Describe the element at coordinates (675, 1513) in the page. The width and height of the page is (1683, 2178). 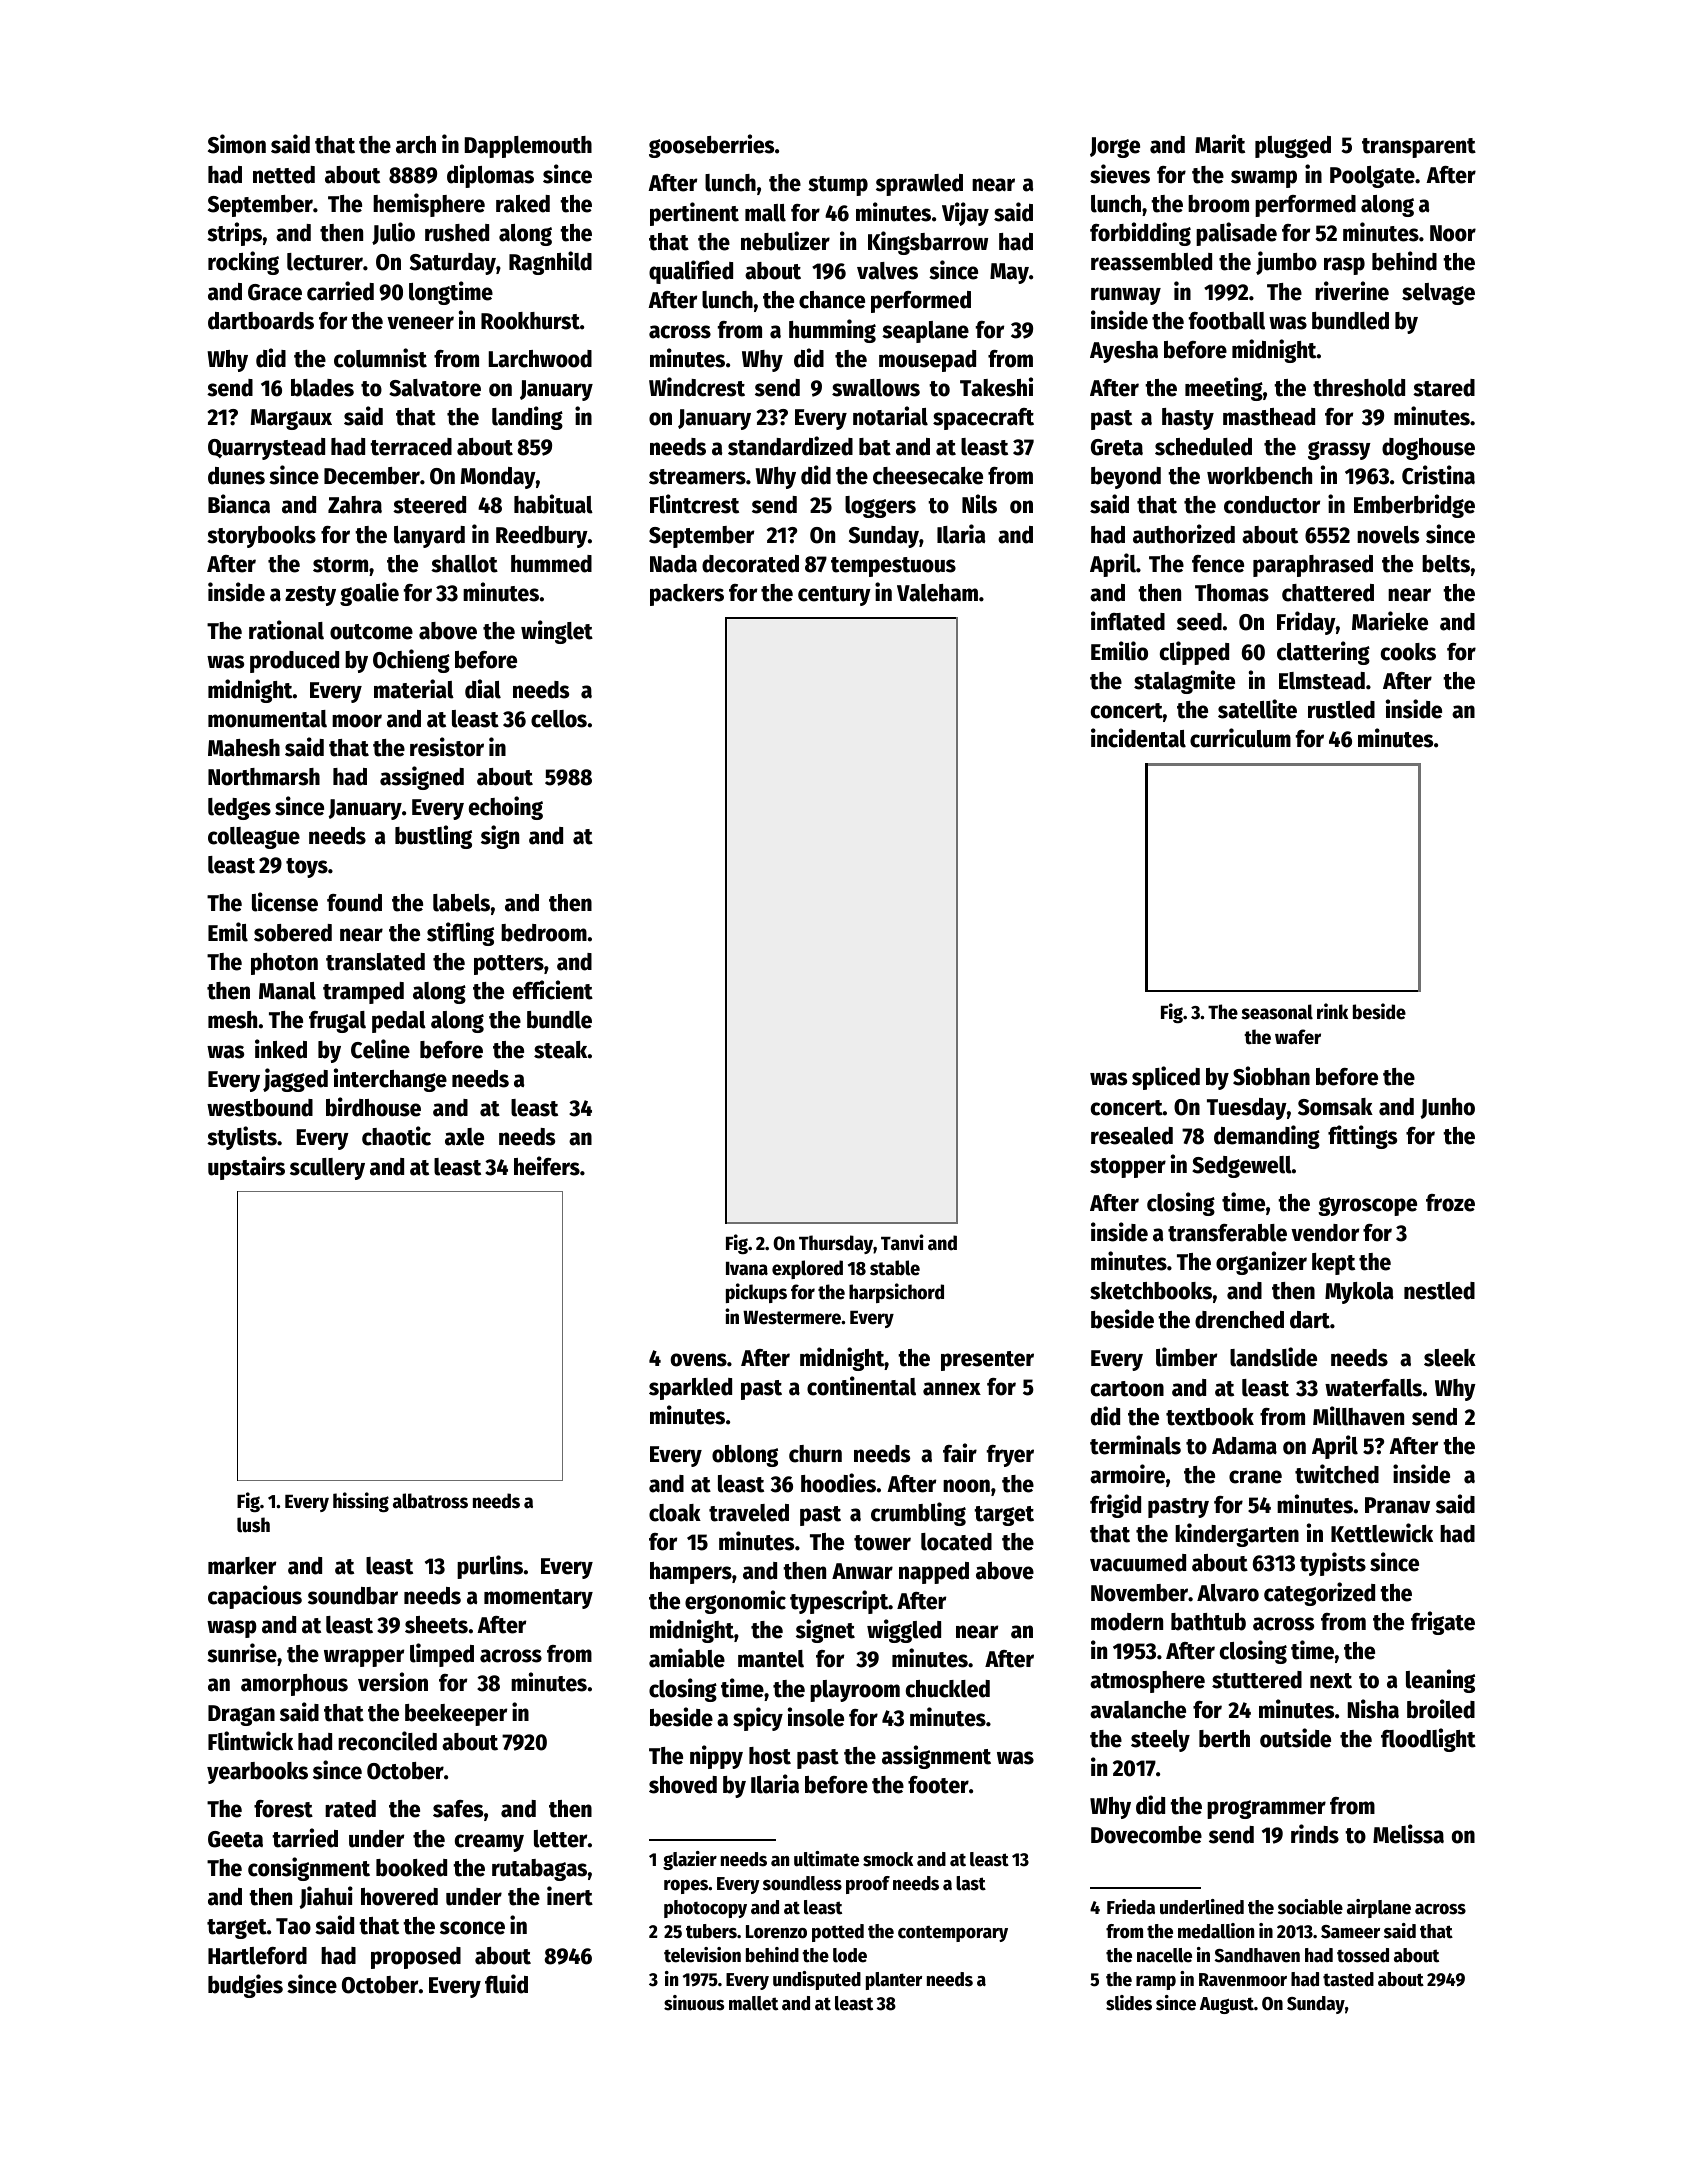
I see `cloak` at that location.
